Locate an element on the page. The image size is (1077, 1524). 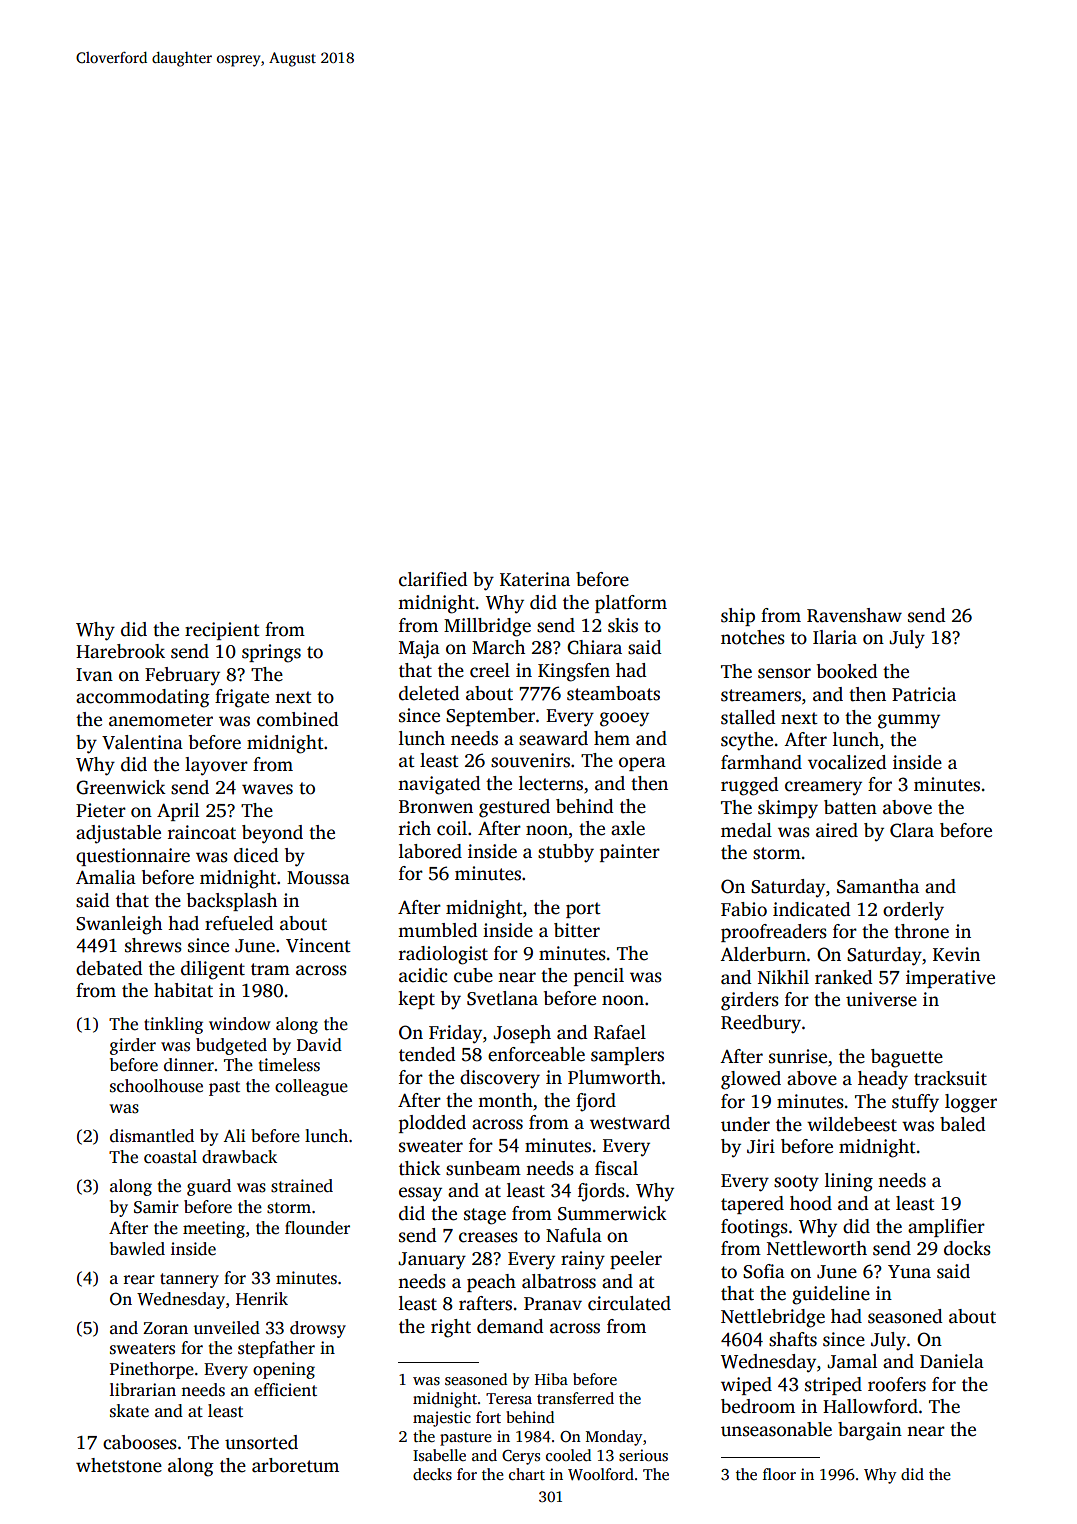
Reedbury is located at coordinates (761, 1024).
